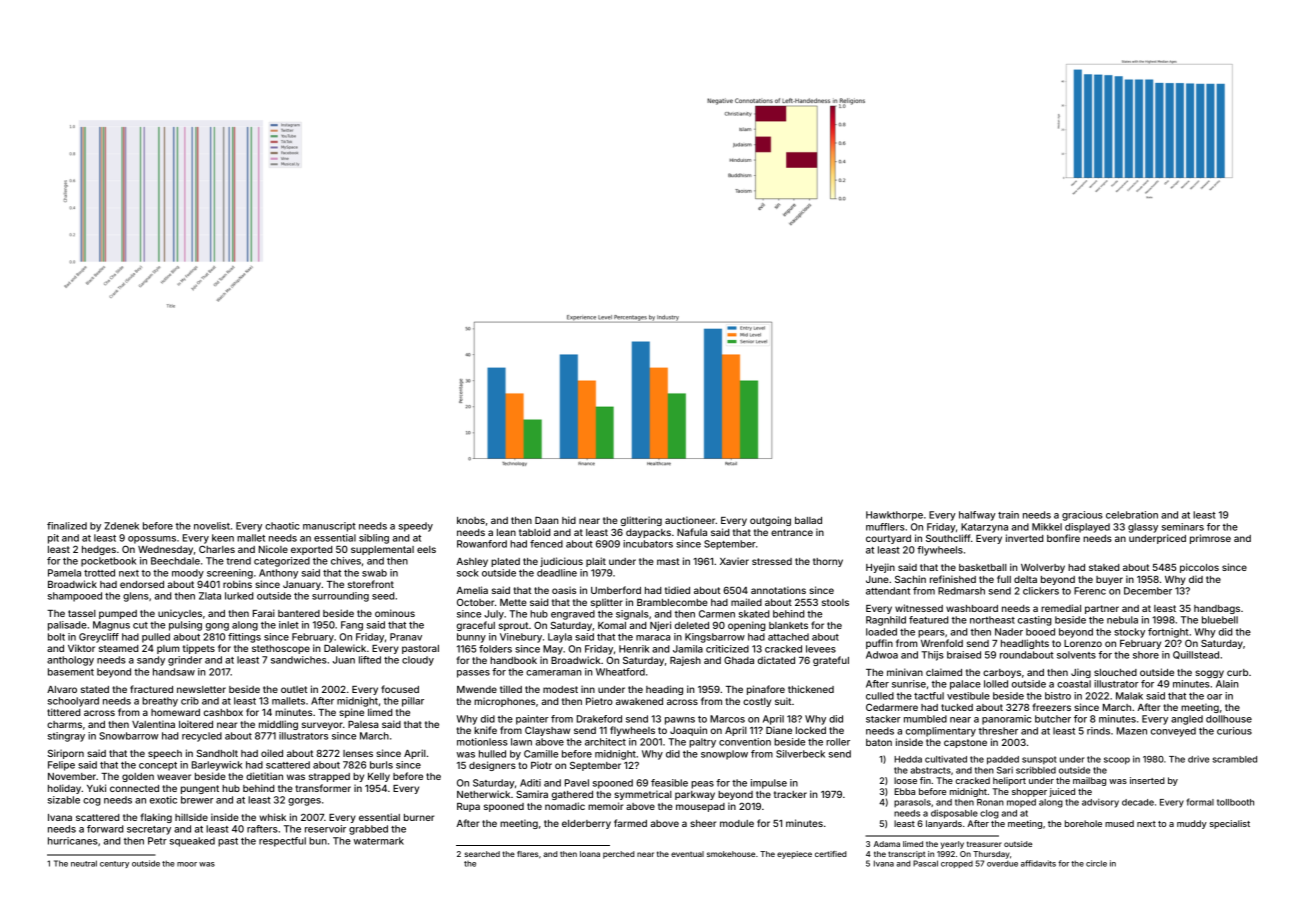  Describe the element at coordinates (1129, 696) in the screenshot. I see `Malak` at that location.
